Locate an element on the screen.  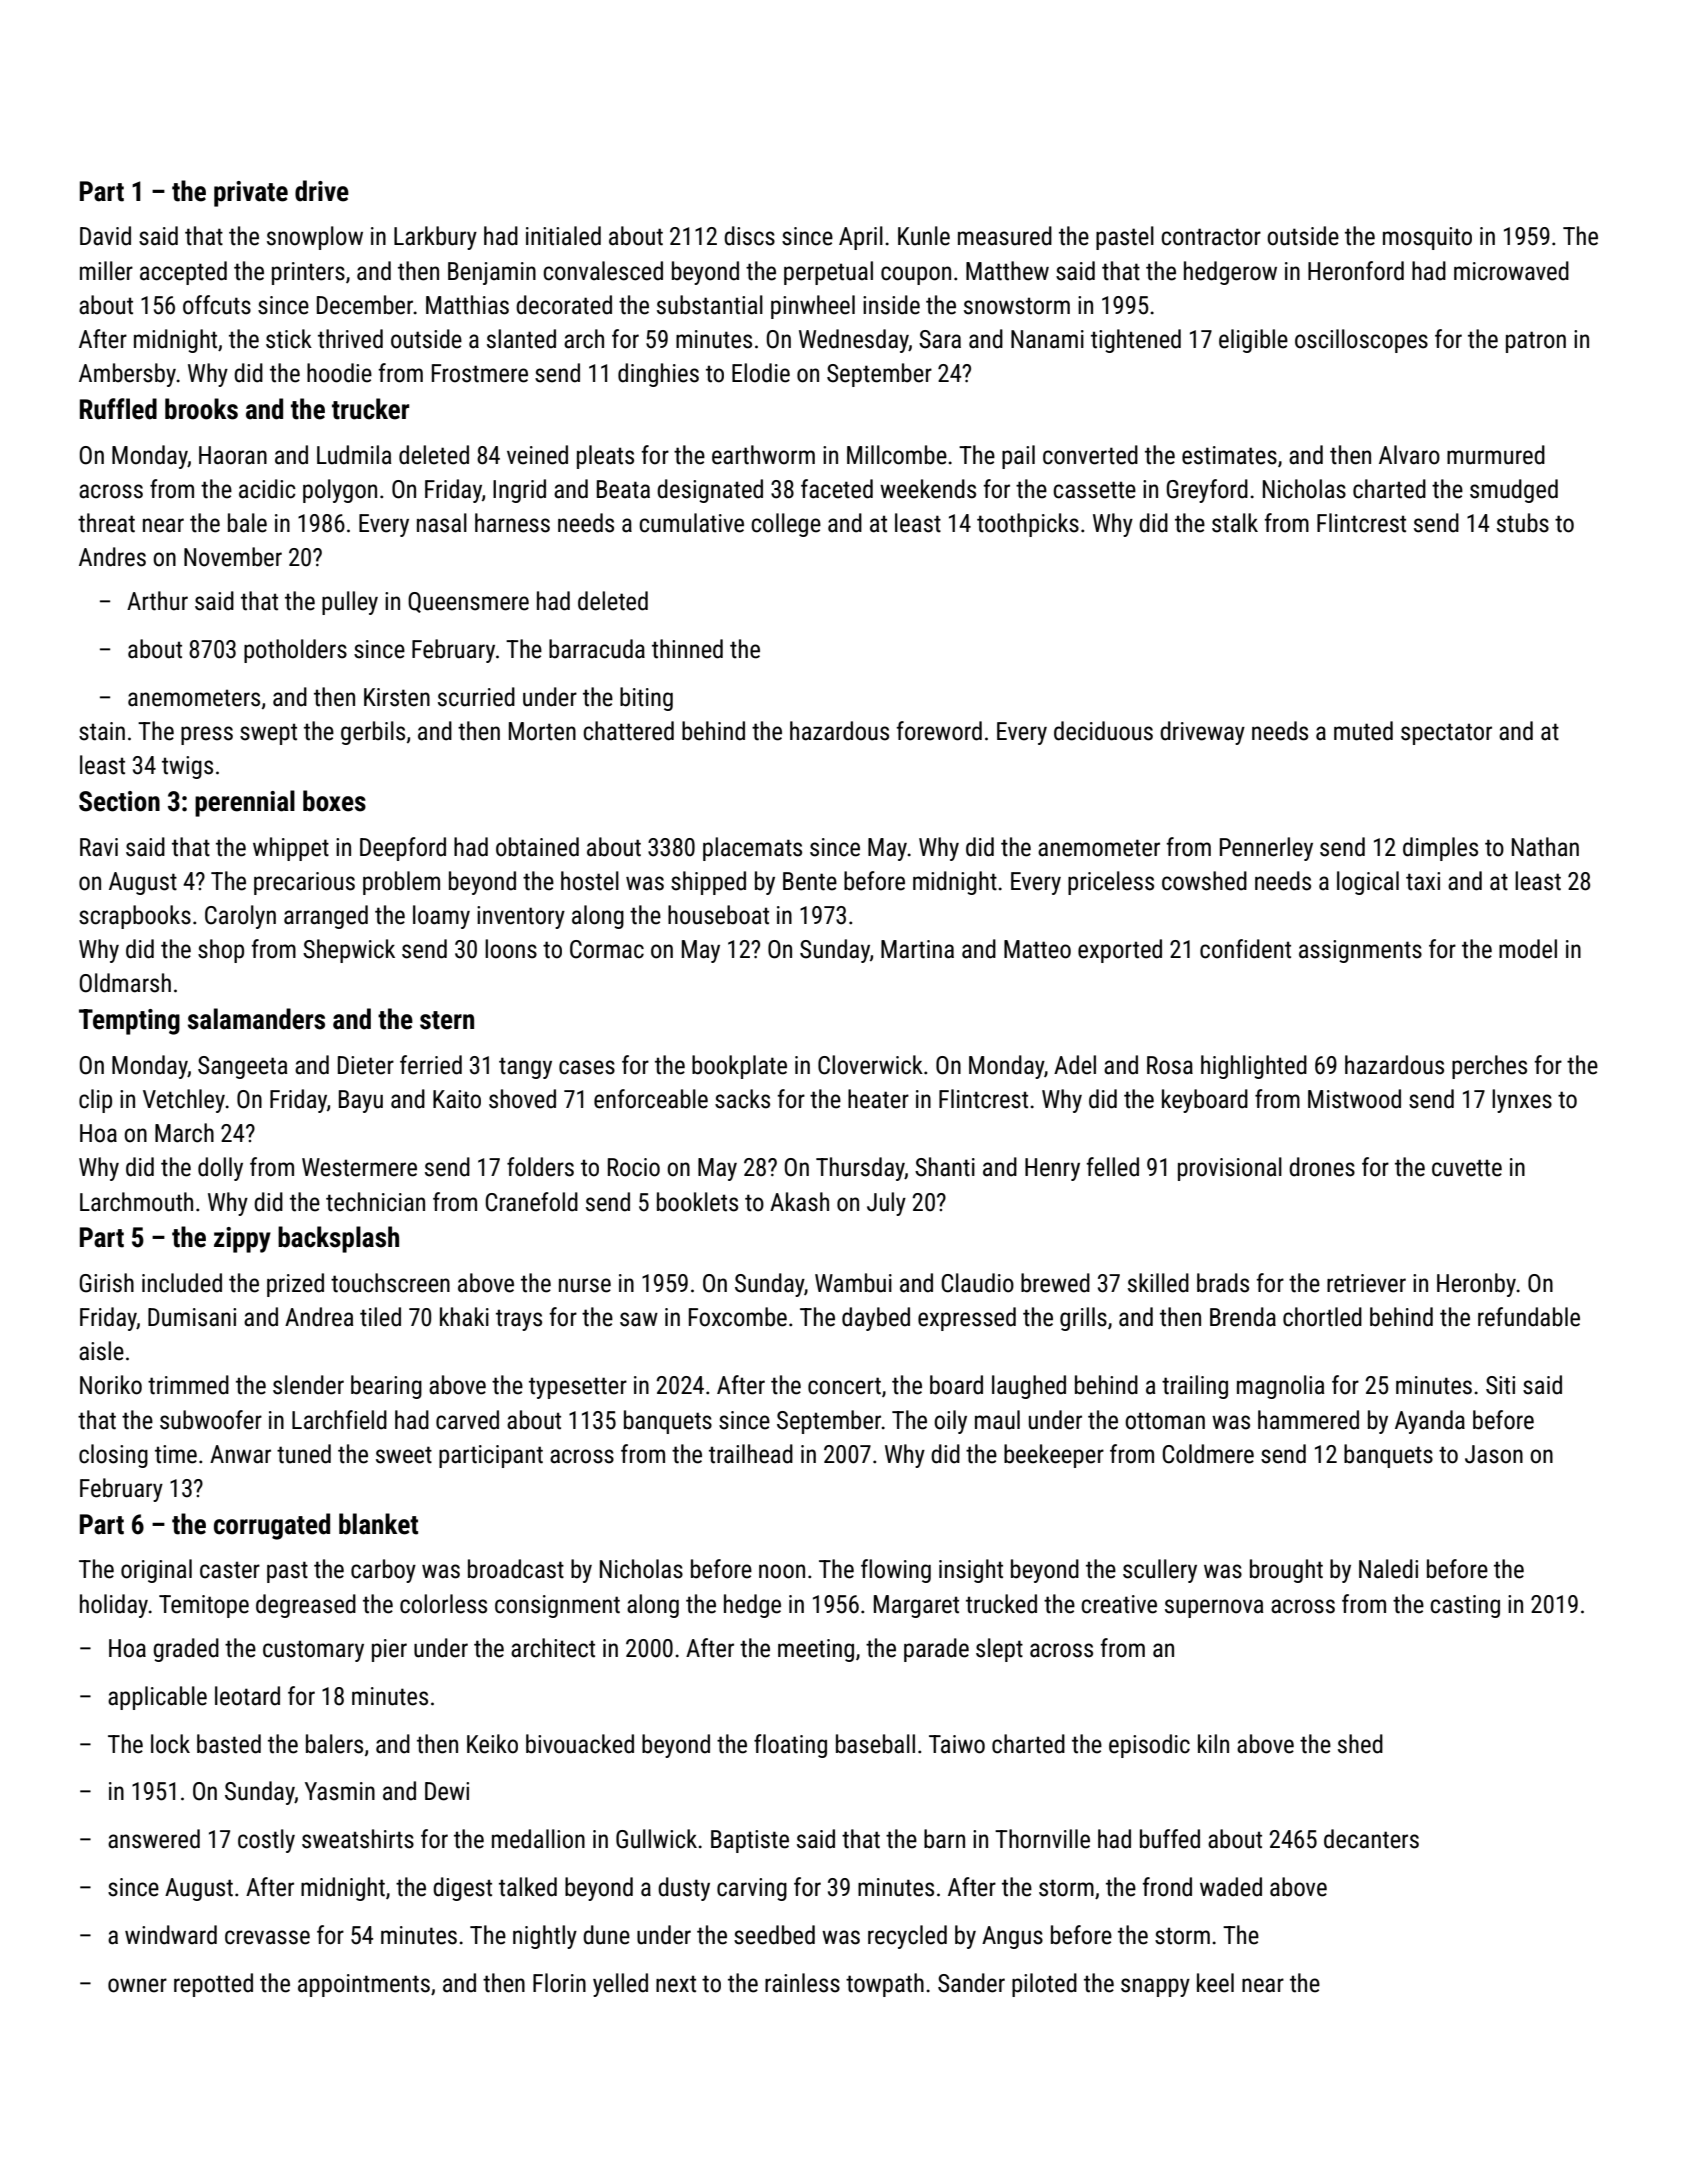
cuvette is located at coordinates (1467, 1168).
